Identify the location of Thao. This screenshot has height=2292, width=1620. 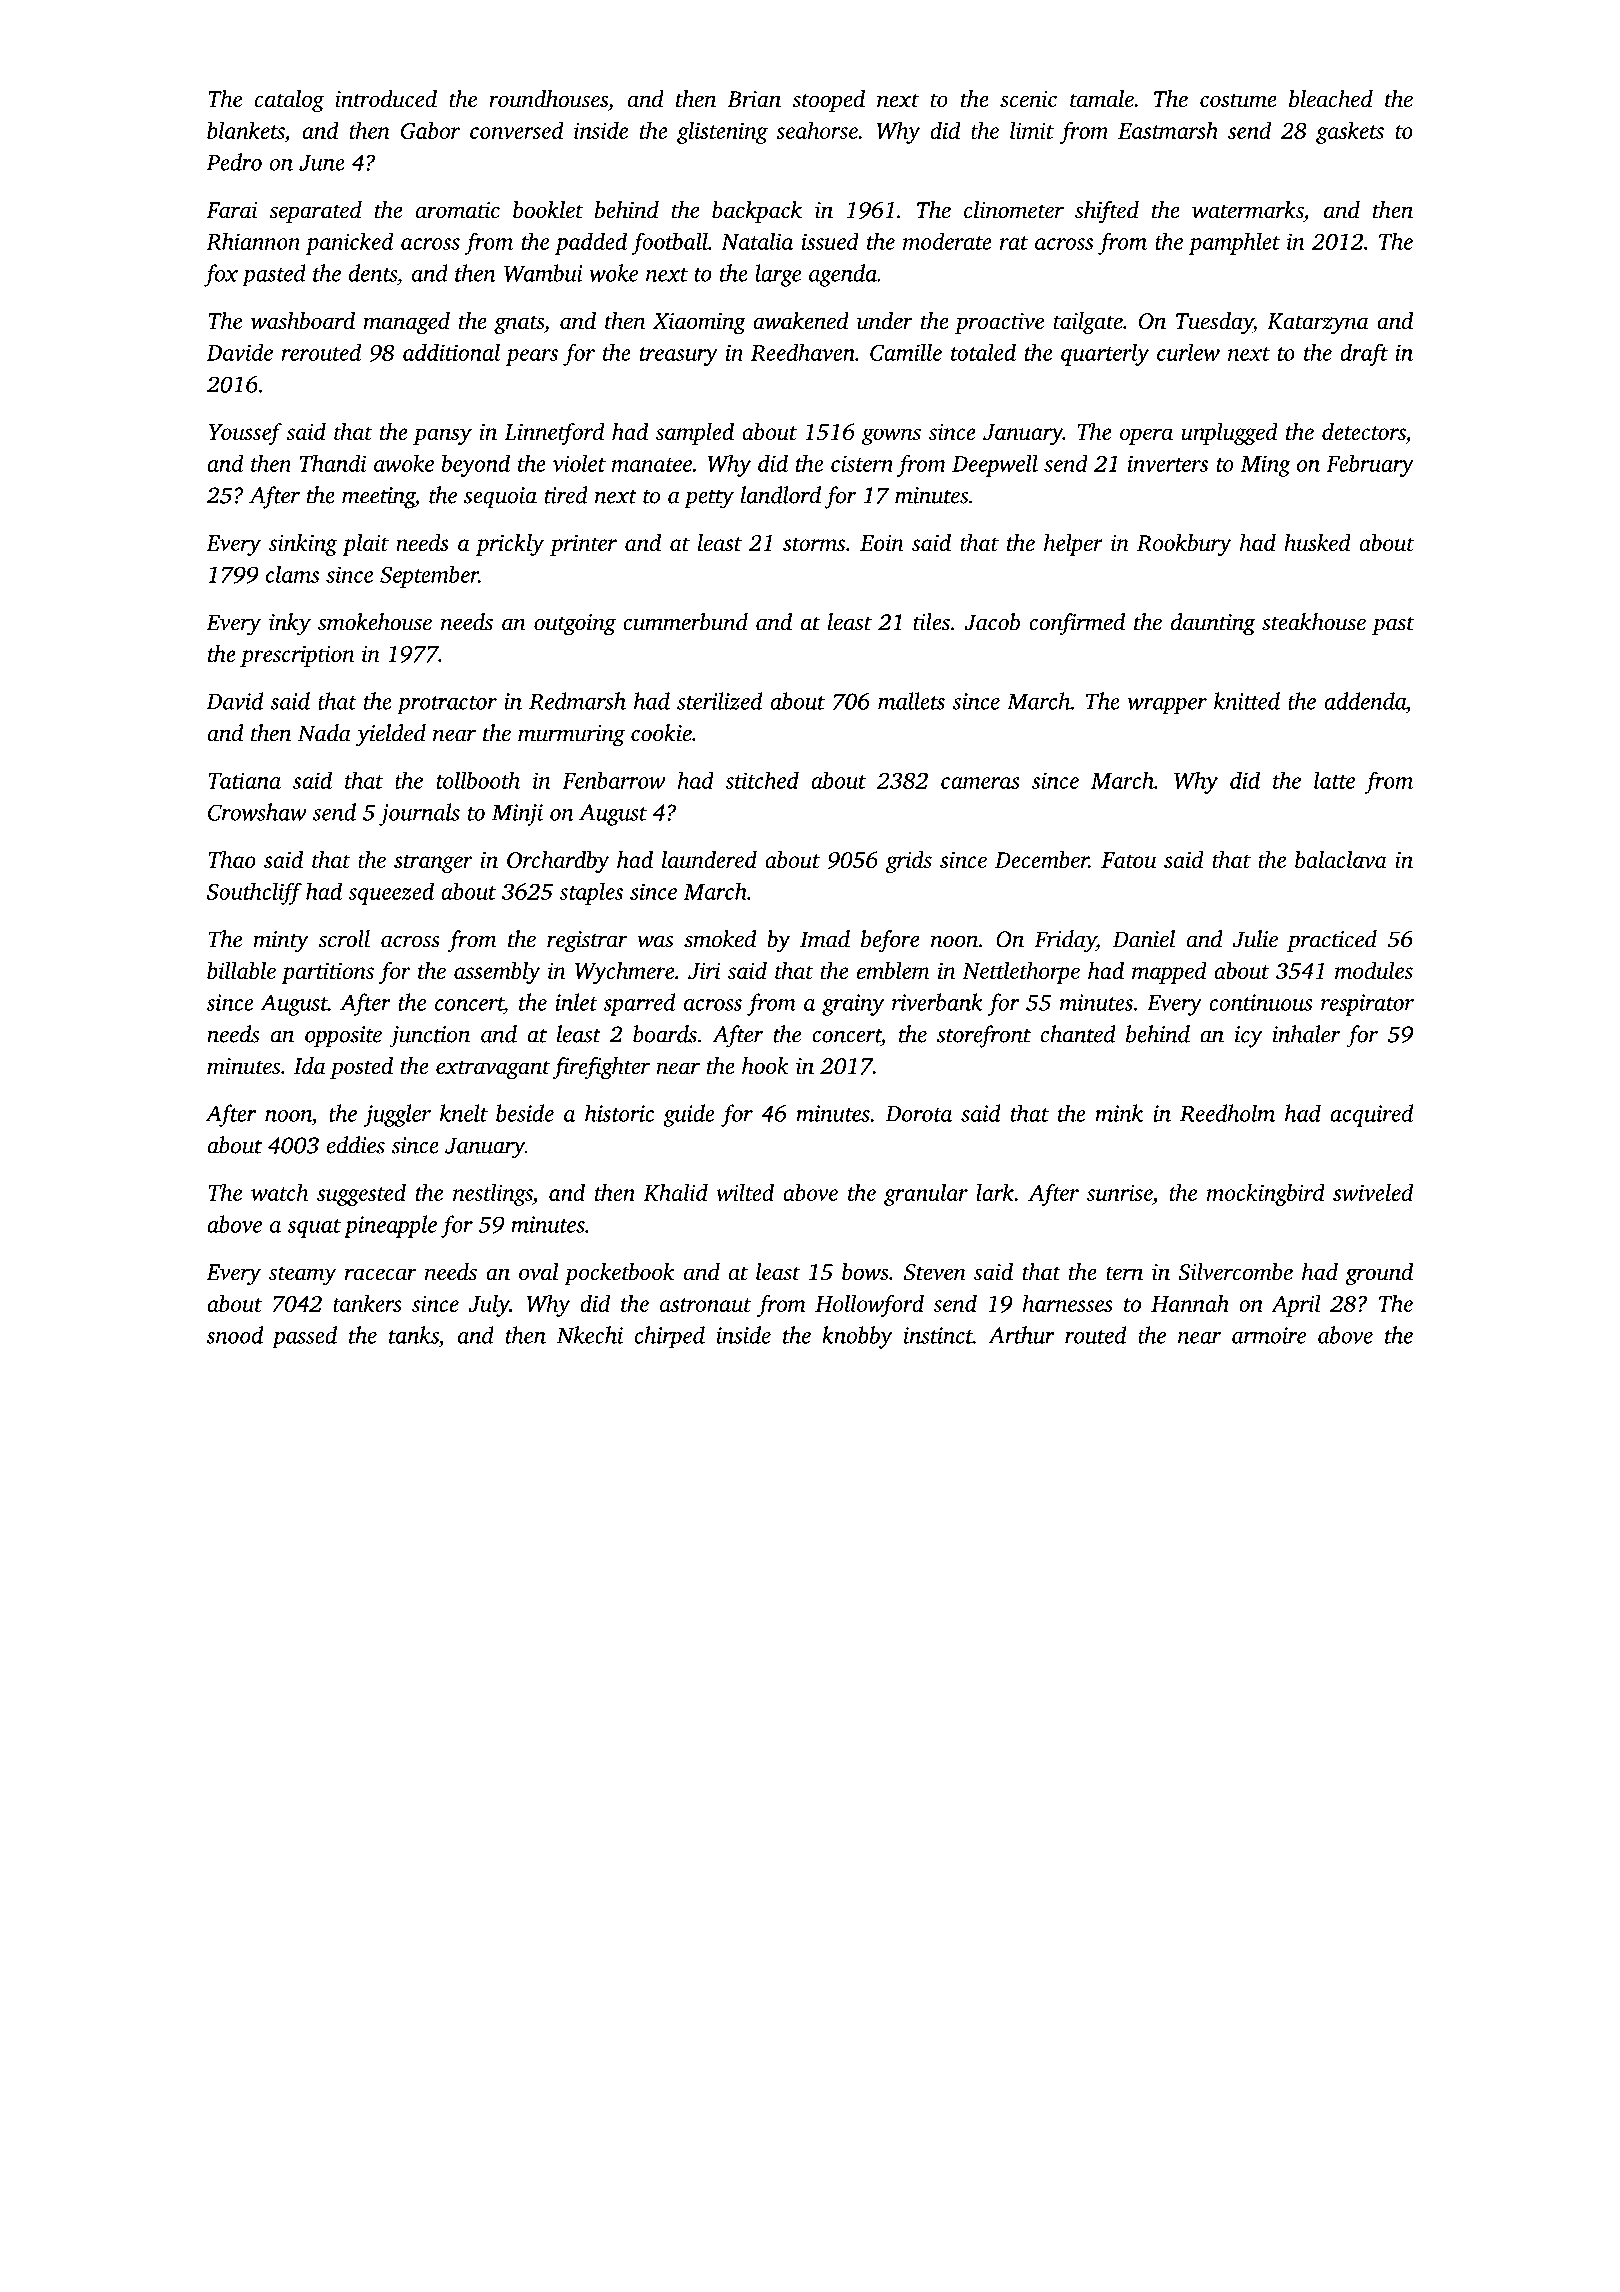
(232, 859).
